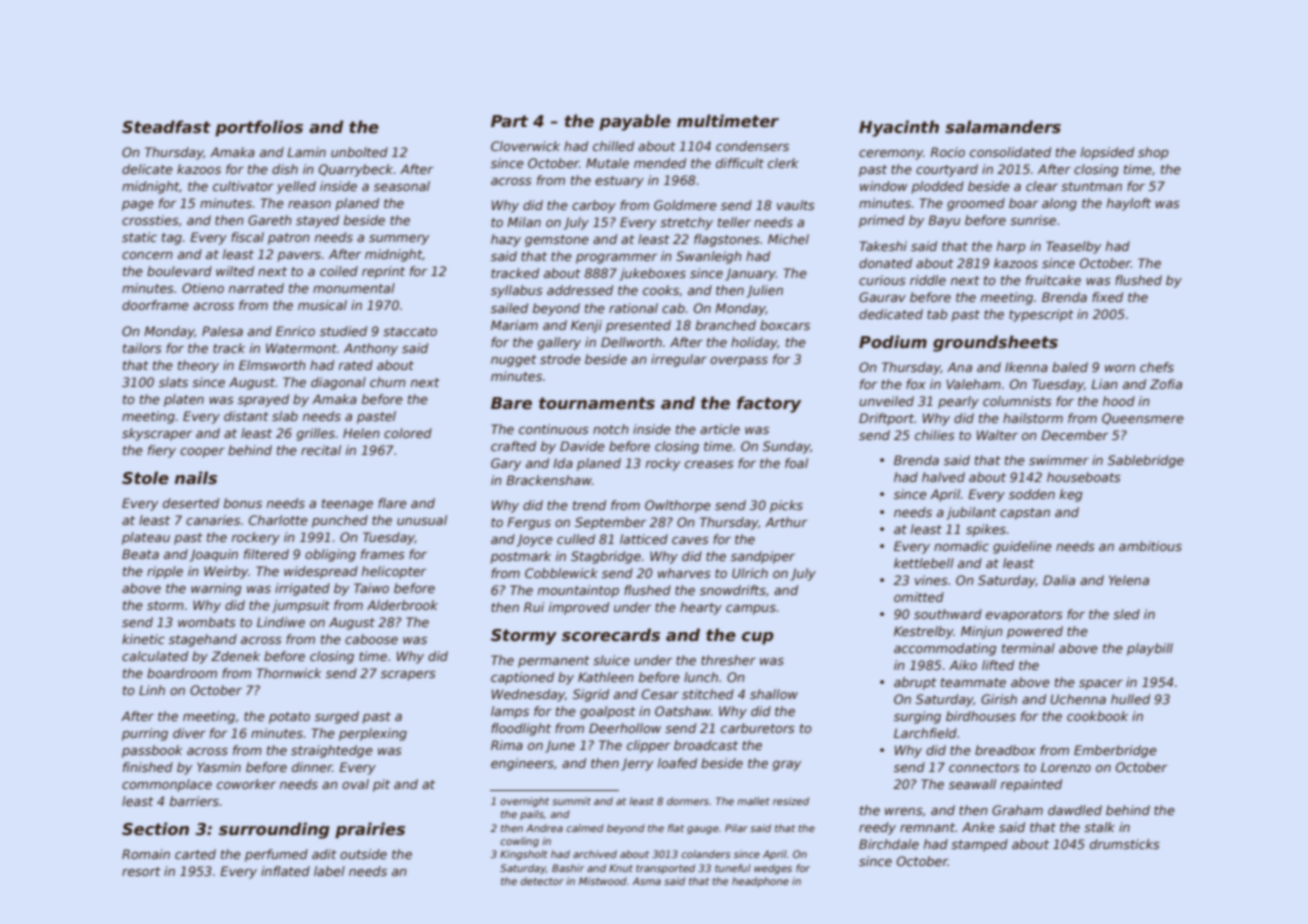 The image size is (1308, 924). Describe the element at coordinates (568, 868) in the screenshot. I see `Bashir` at that location.
